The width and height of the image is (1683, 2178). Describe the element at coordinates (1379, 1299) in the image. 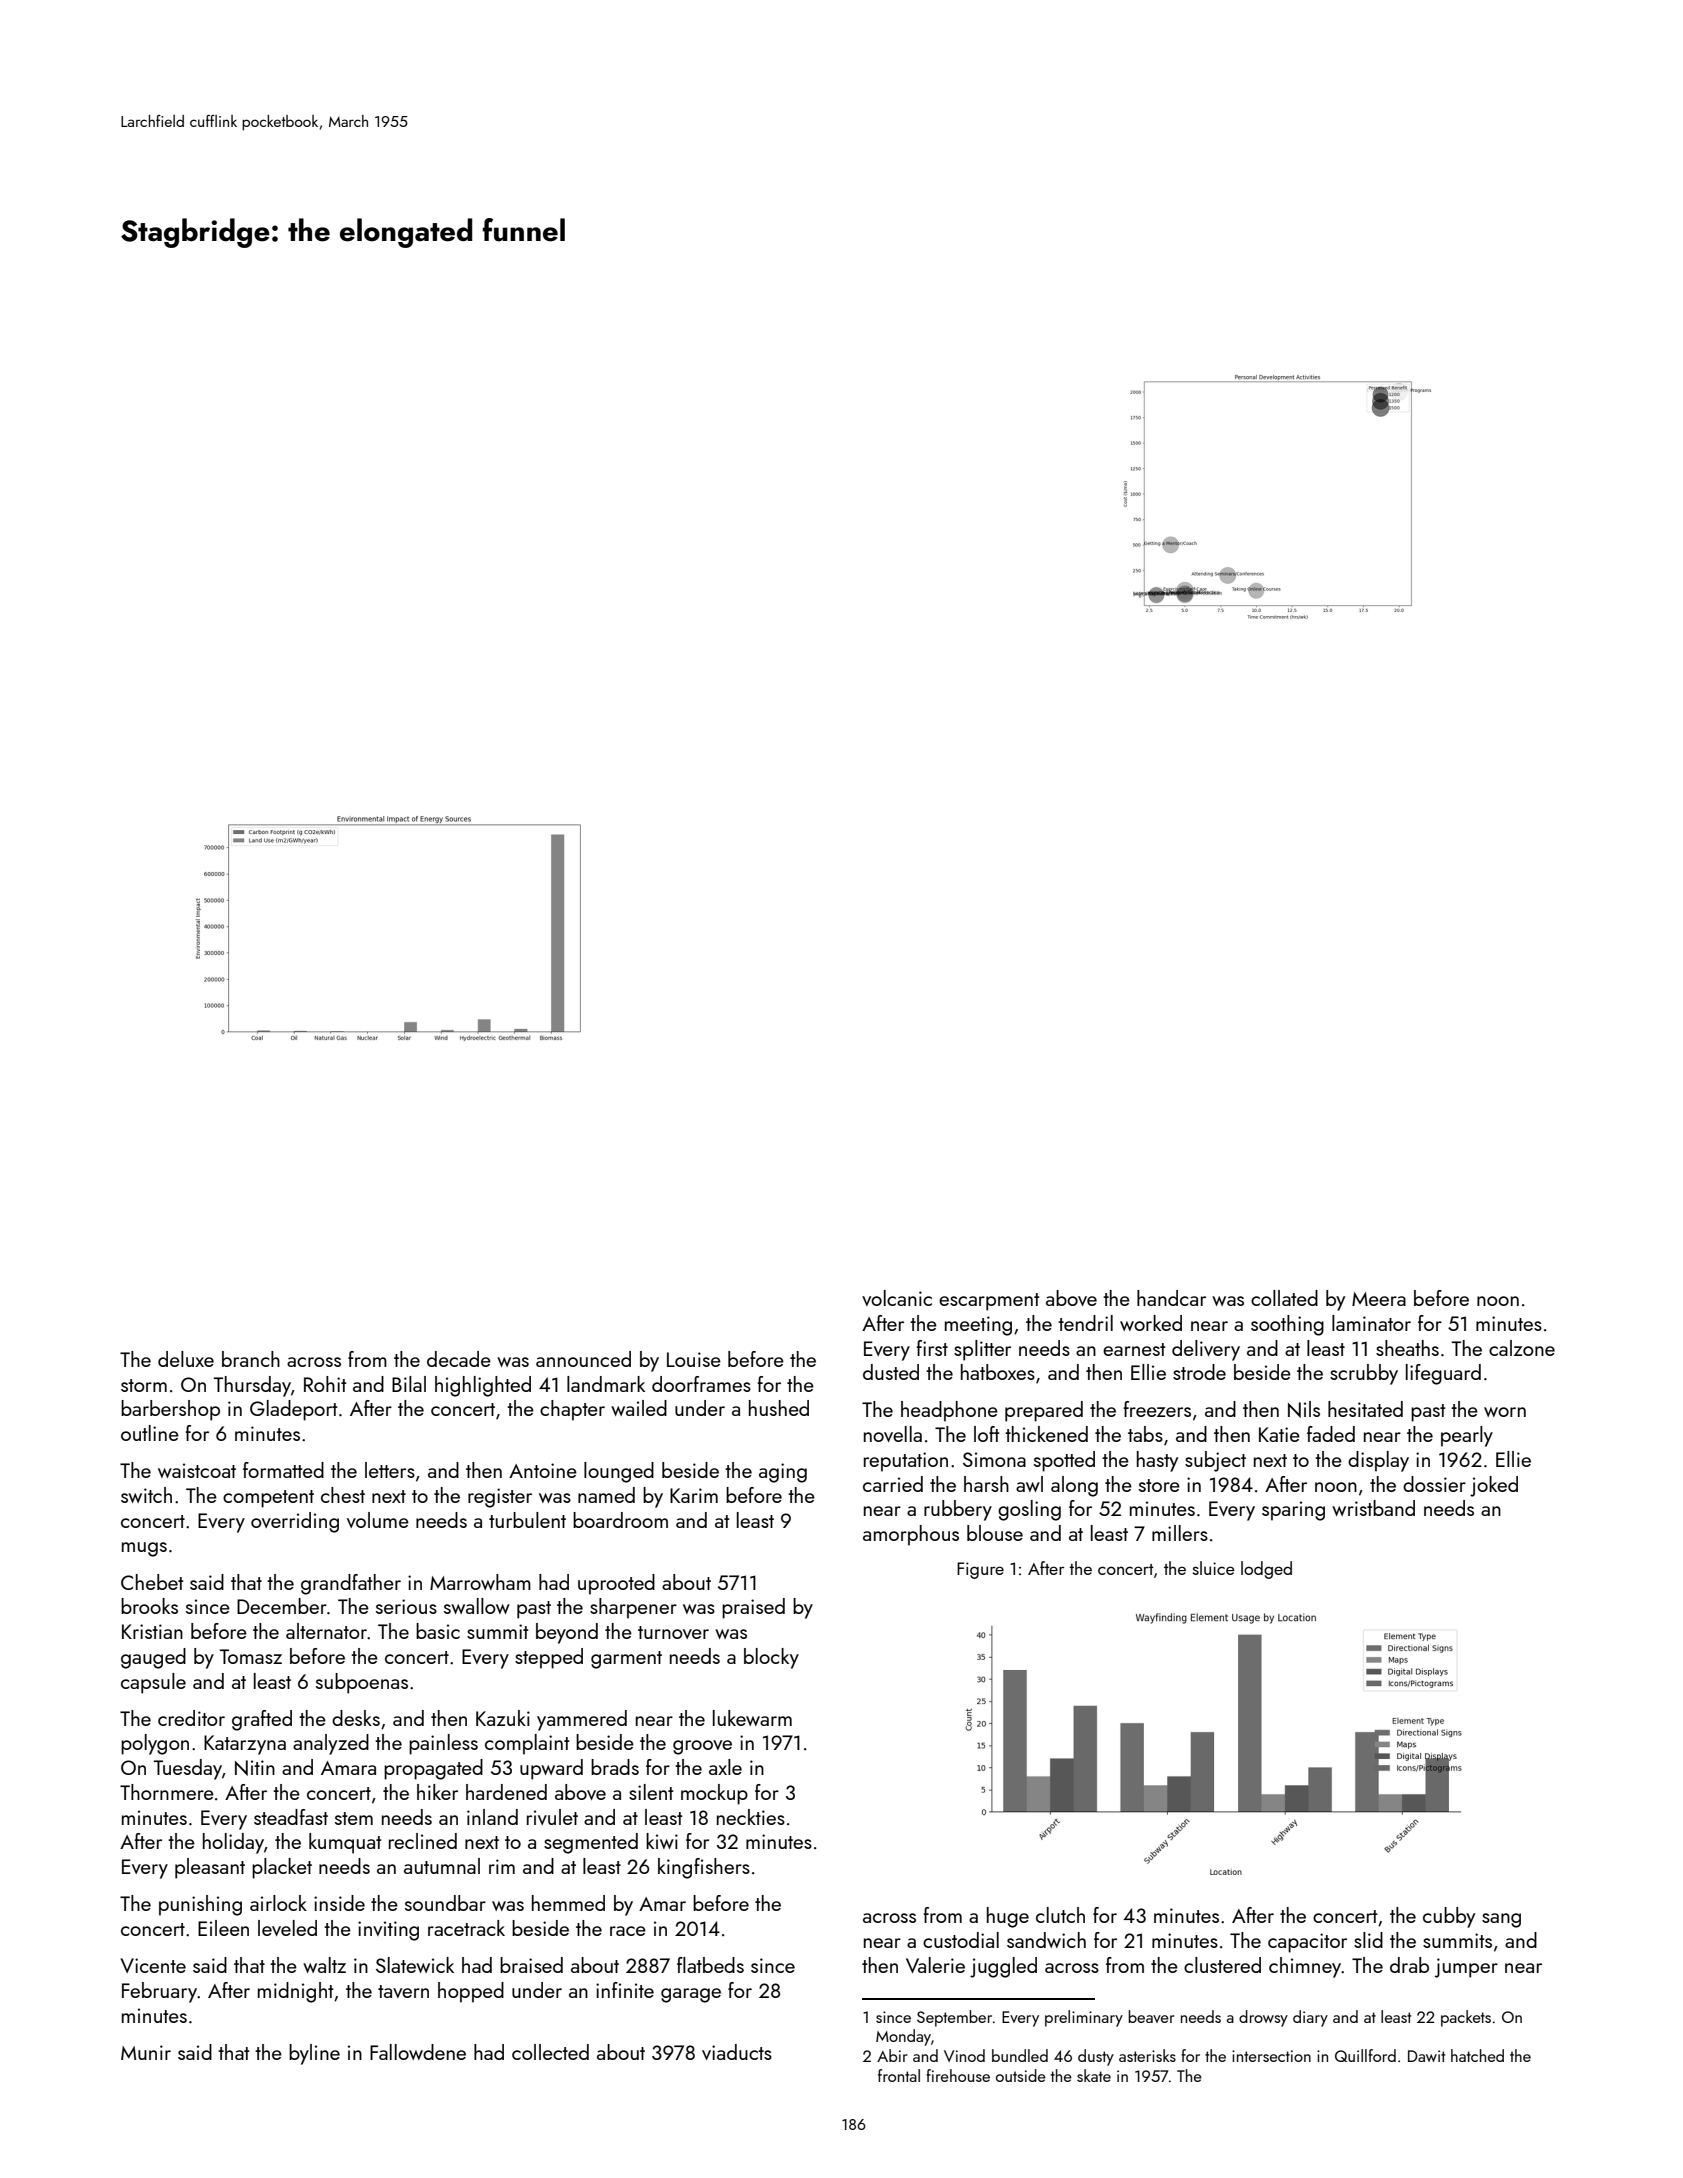

I see `Meera` at that location.
